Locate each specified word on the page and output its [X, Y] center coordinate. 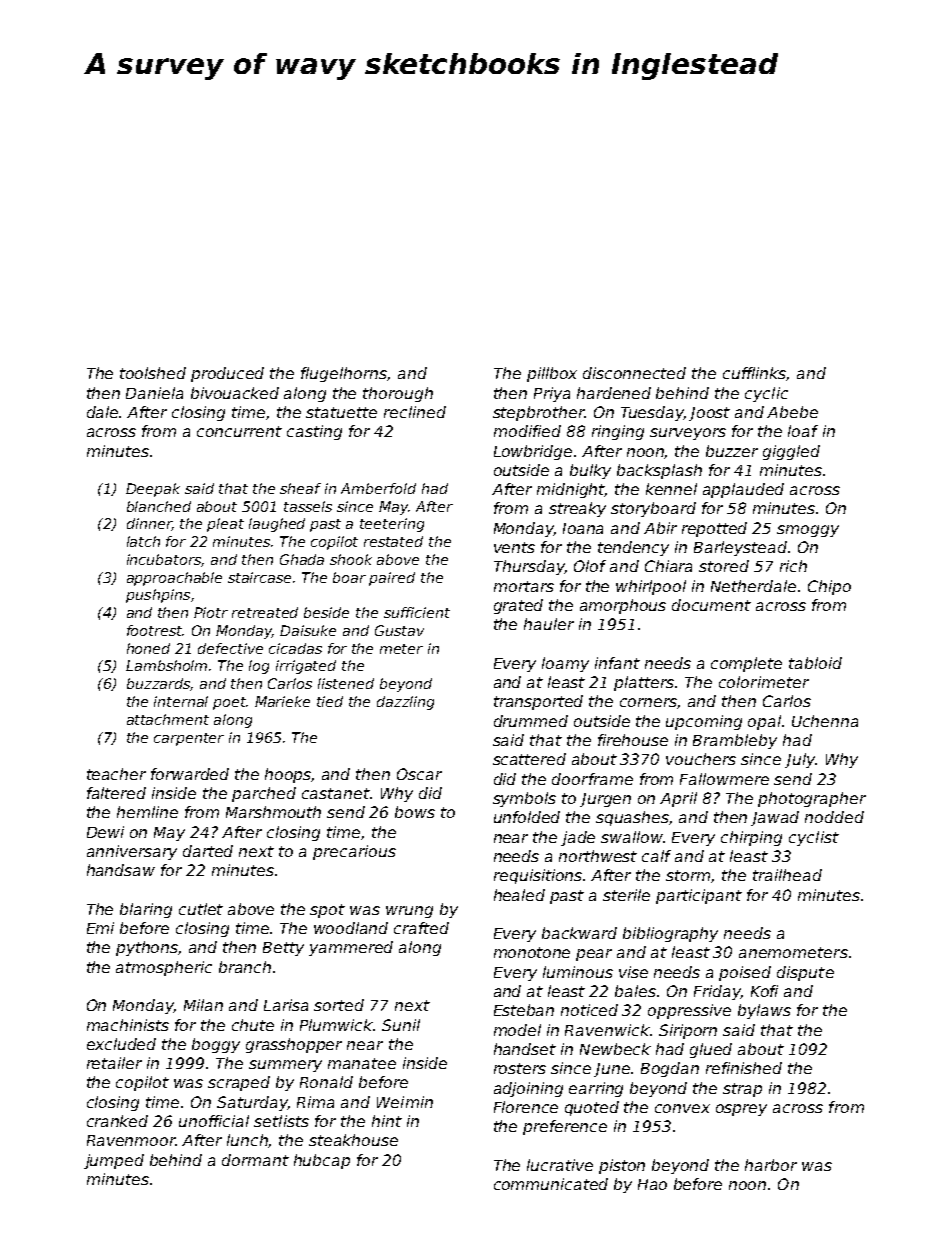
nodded [834, 817]
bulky [590, 471]
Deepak [153, 490]
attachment [168, 719]
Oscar [419, 774]
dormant [255, 1160]
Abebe [792, 412]
